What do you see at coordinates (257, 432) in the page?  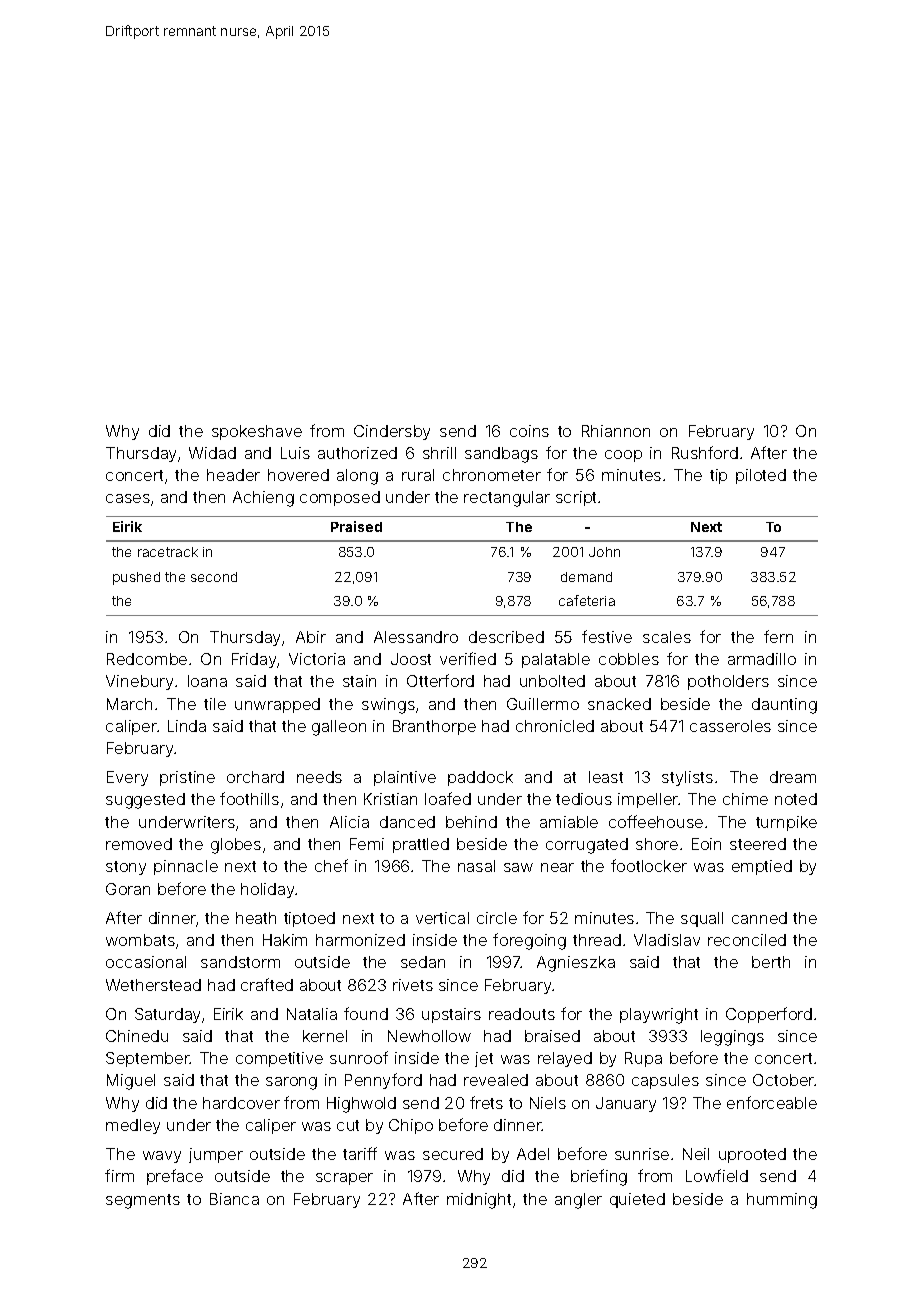 I see `spokeshave` at bounding box center [257, 432].
